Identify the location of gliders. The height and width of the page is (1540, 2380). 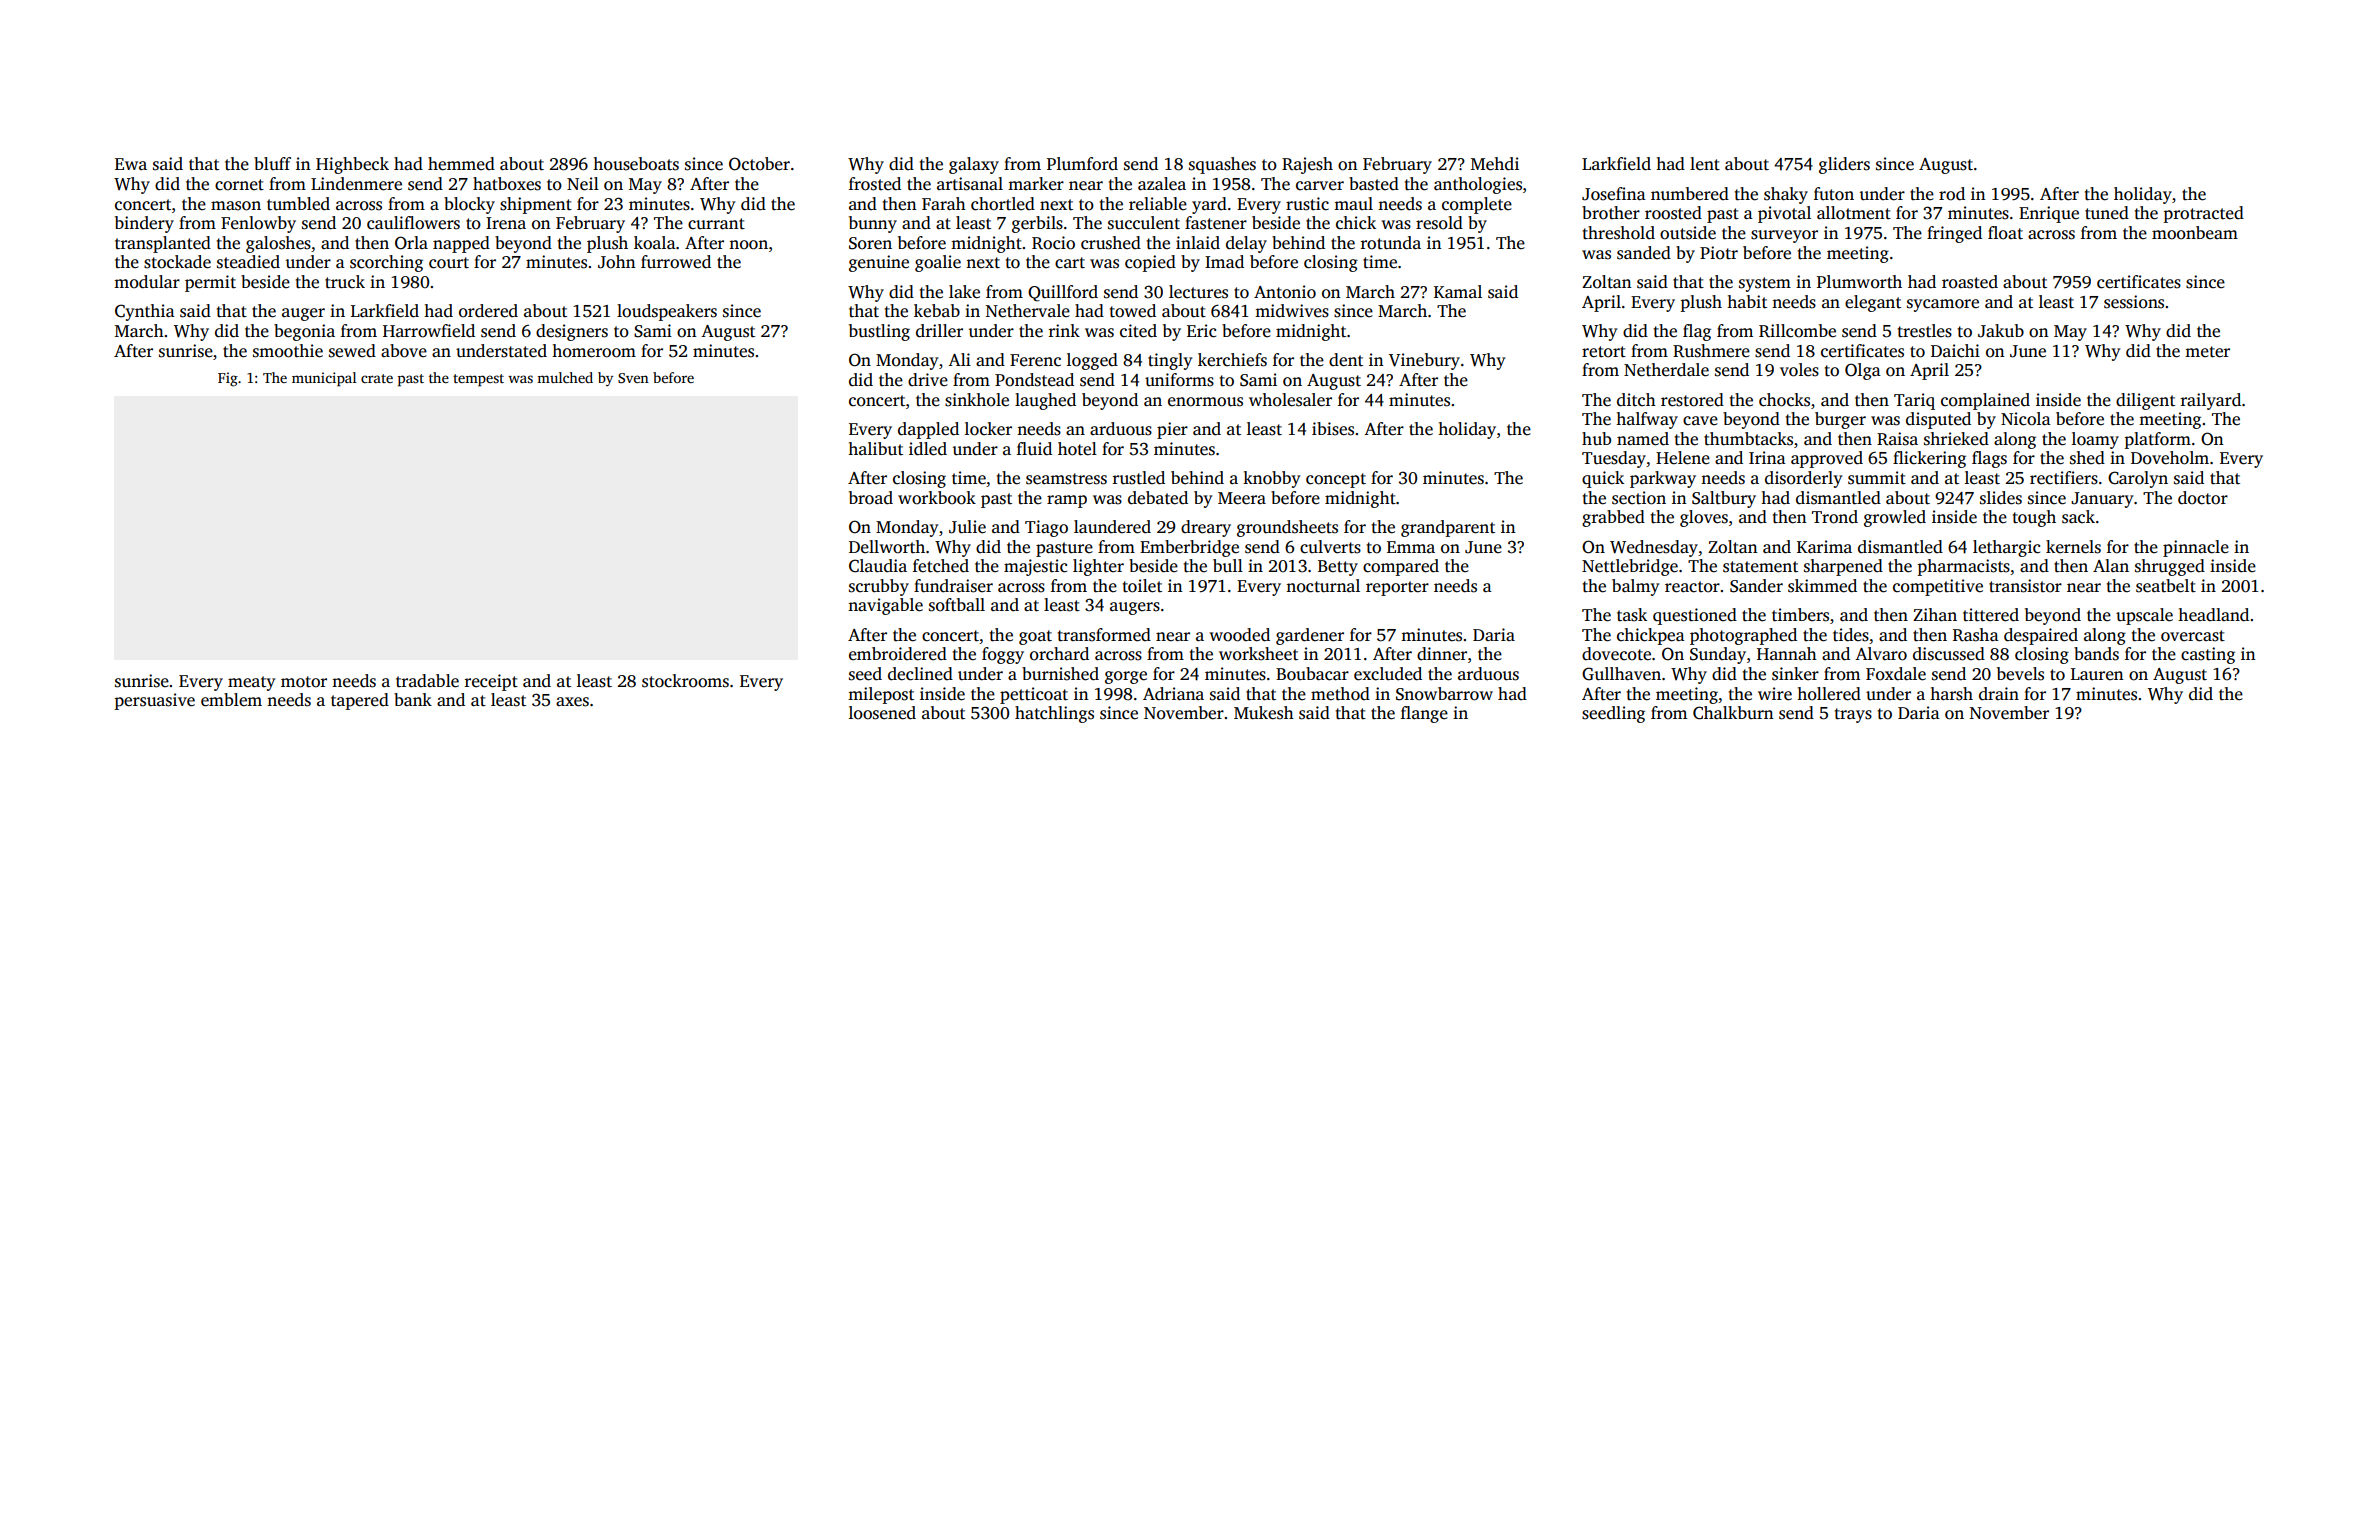
(1844, 165).
